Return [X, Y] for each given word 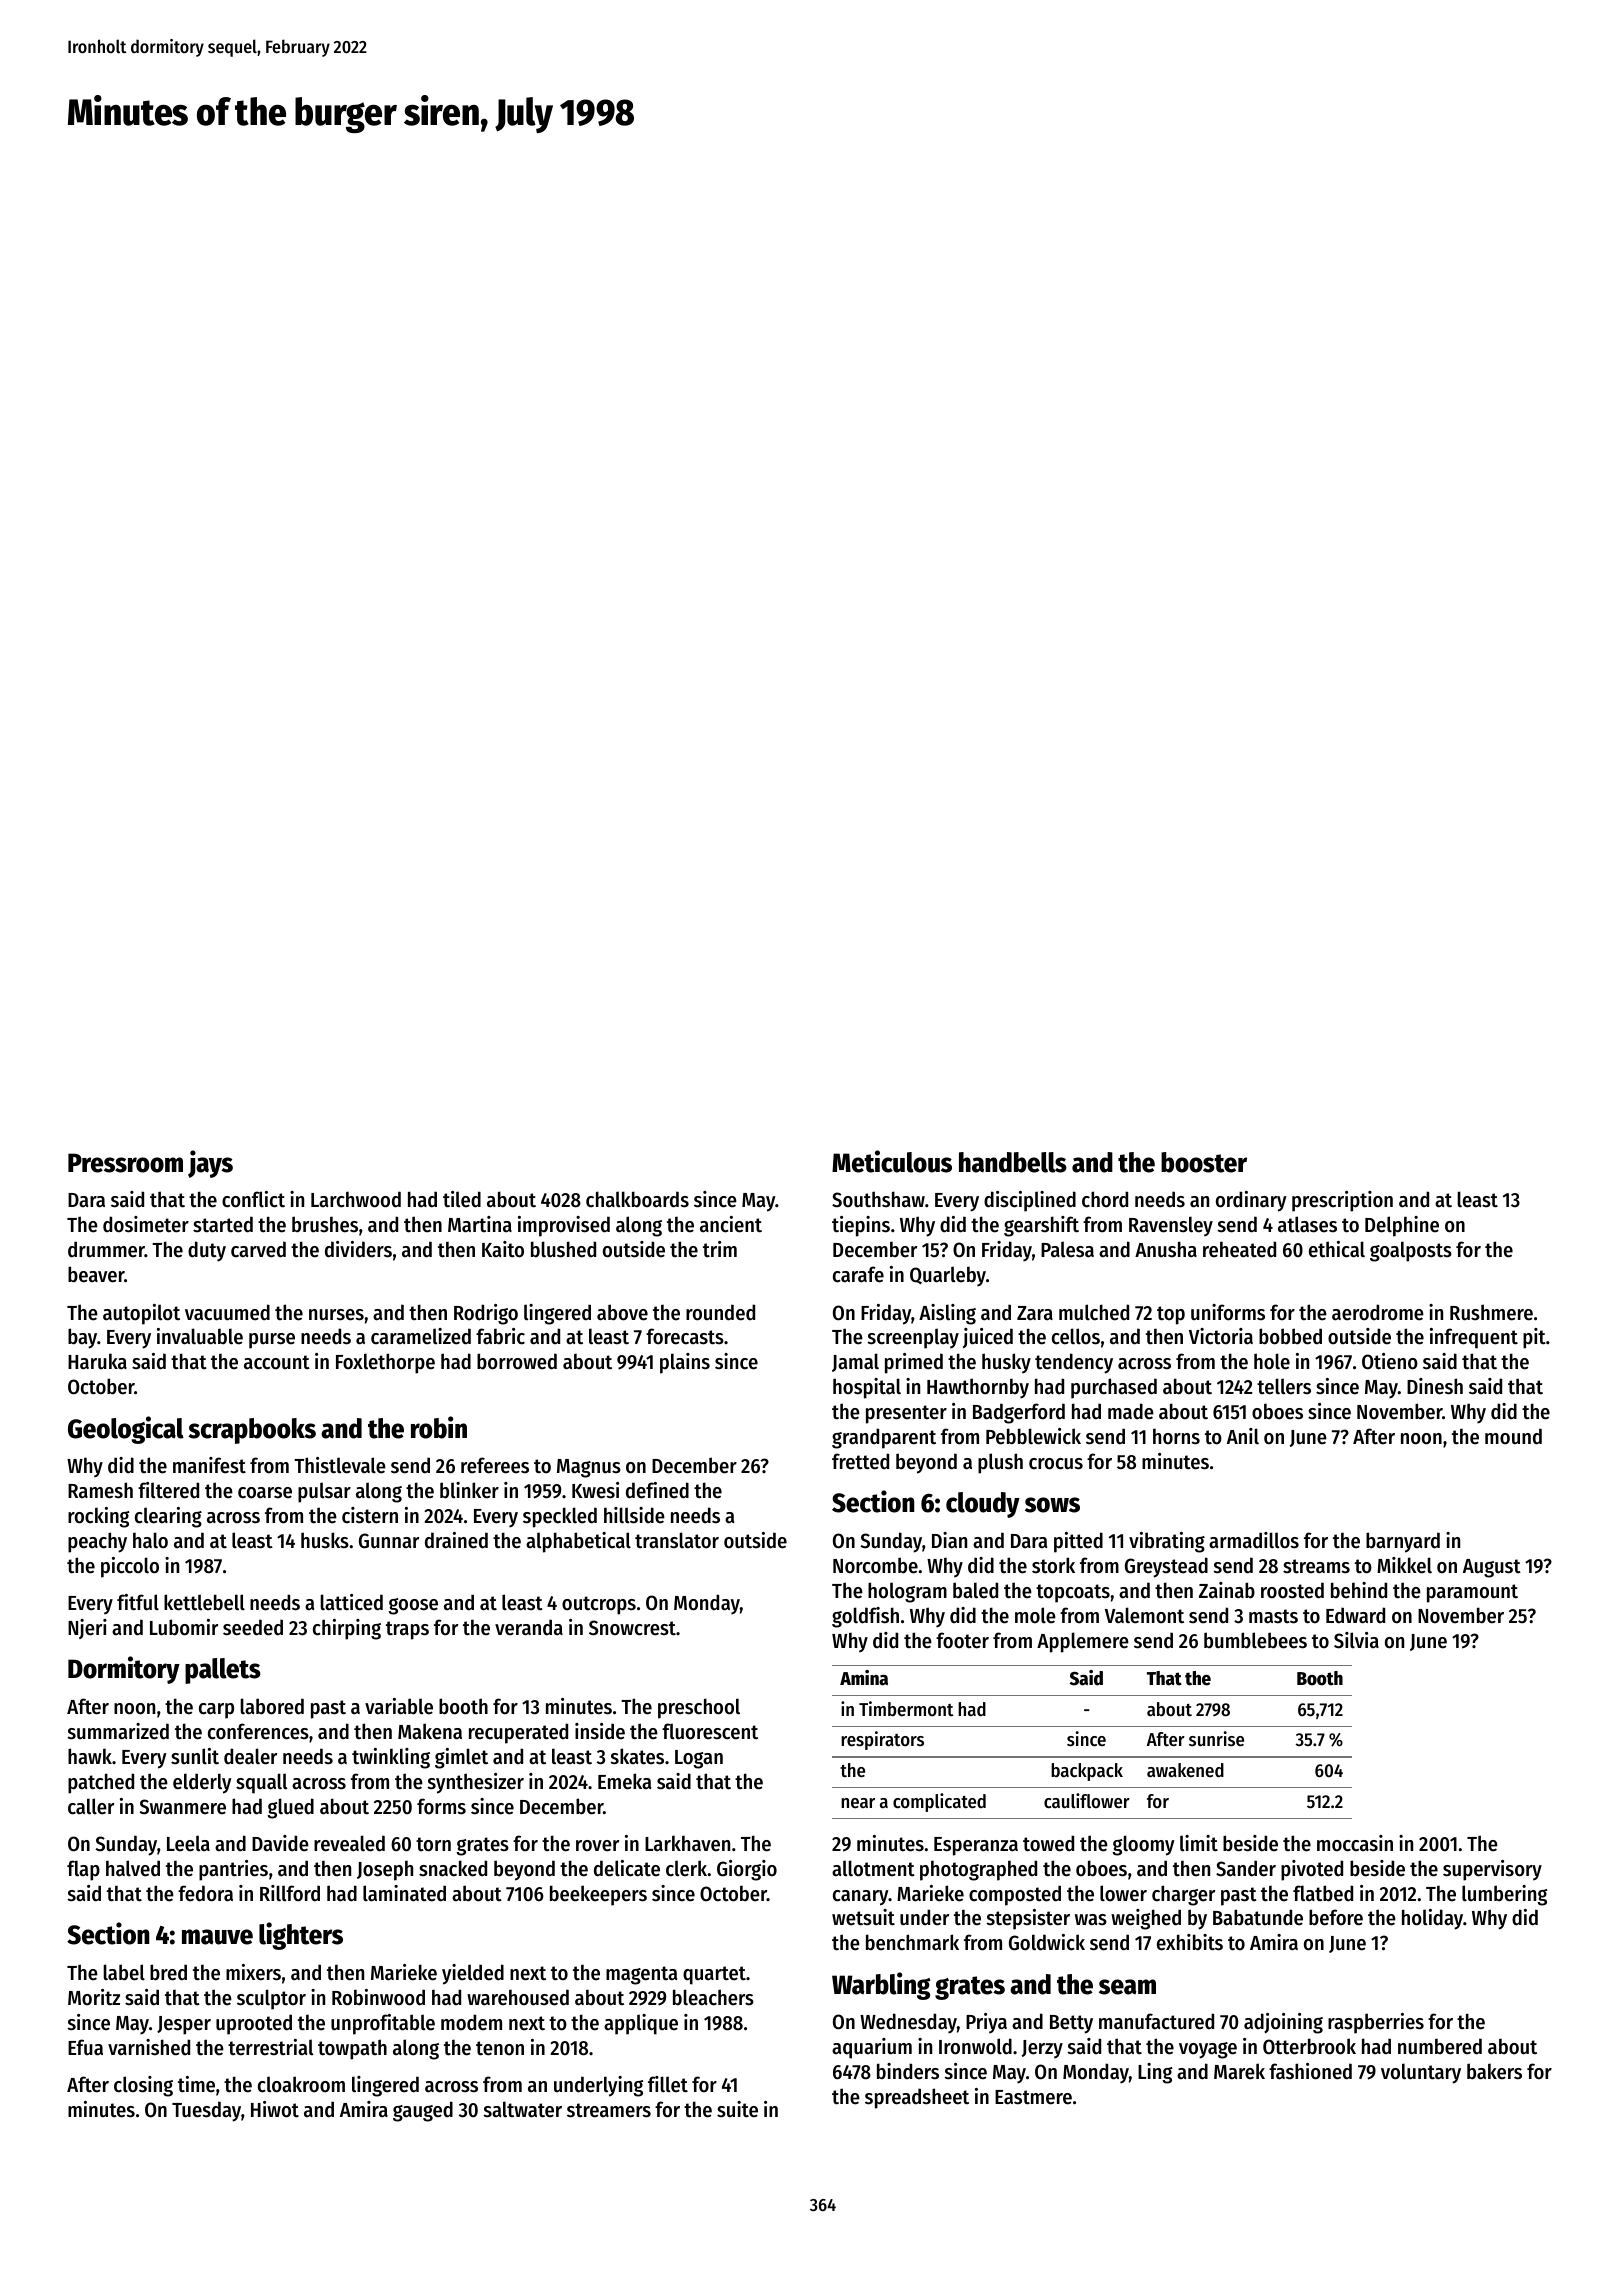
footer [962, 1640]
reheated [1239, 1249]
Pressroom [125, 1163]
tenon [500, 2048]
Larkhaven [687, 1843]
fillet [668, 2084]
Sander [1246, 1868]
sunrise [1216, 1739]
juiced [988, 1338]
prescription [1342, 1201]
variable [399, 1706]
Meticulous [892, 1161]
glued [291, 1808]
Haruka [97, 1361]
